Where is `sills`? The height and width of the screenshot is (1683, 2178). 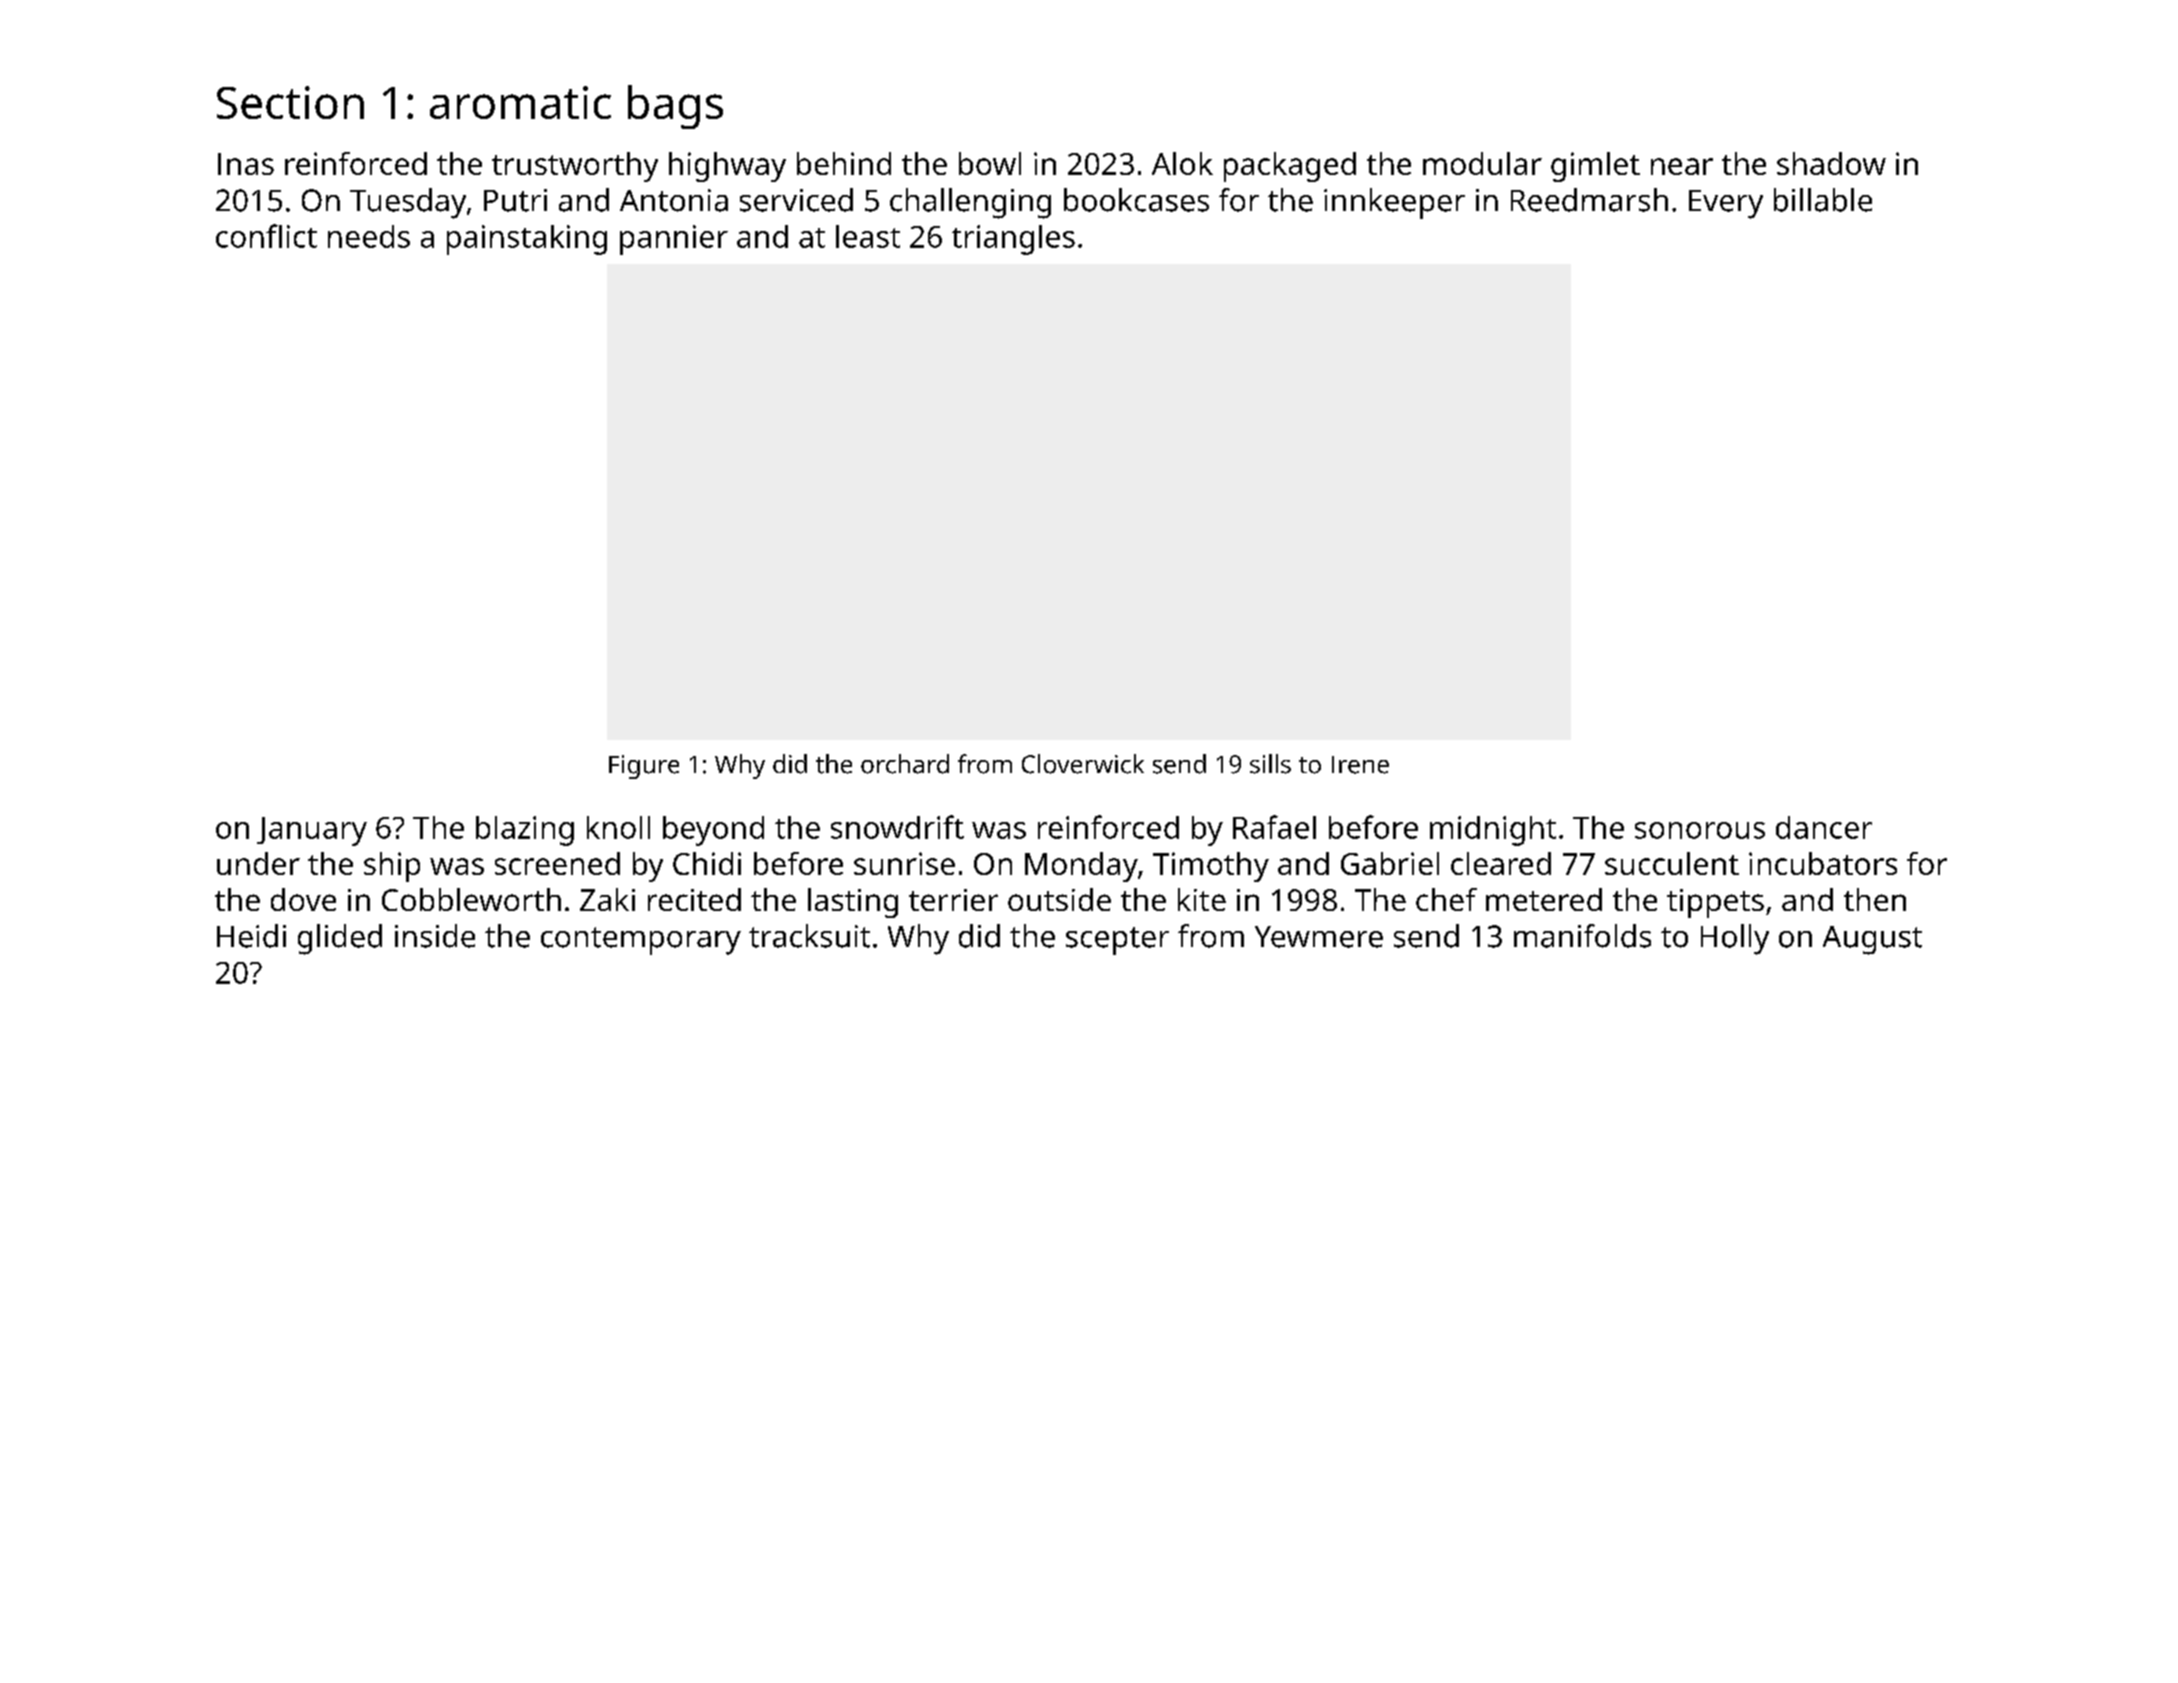 sills is located at coordinates (1270, 764).
